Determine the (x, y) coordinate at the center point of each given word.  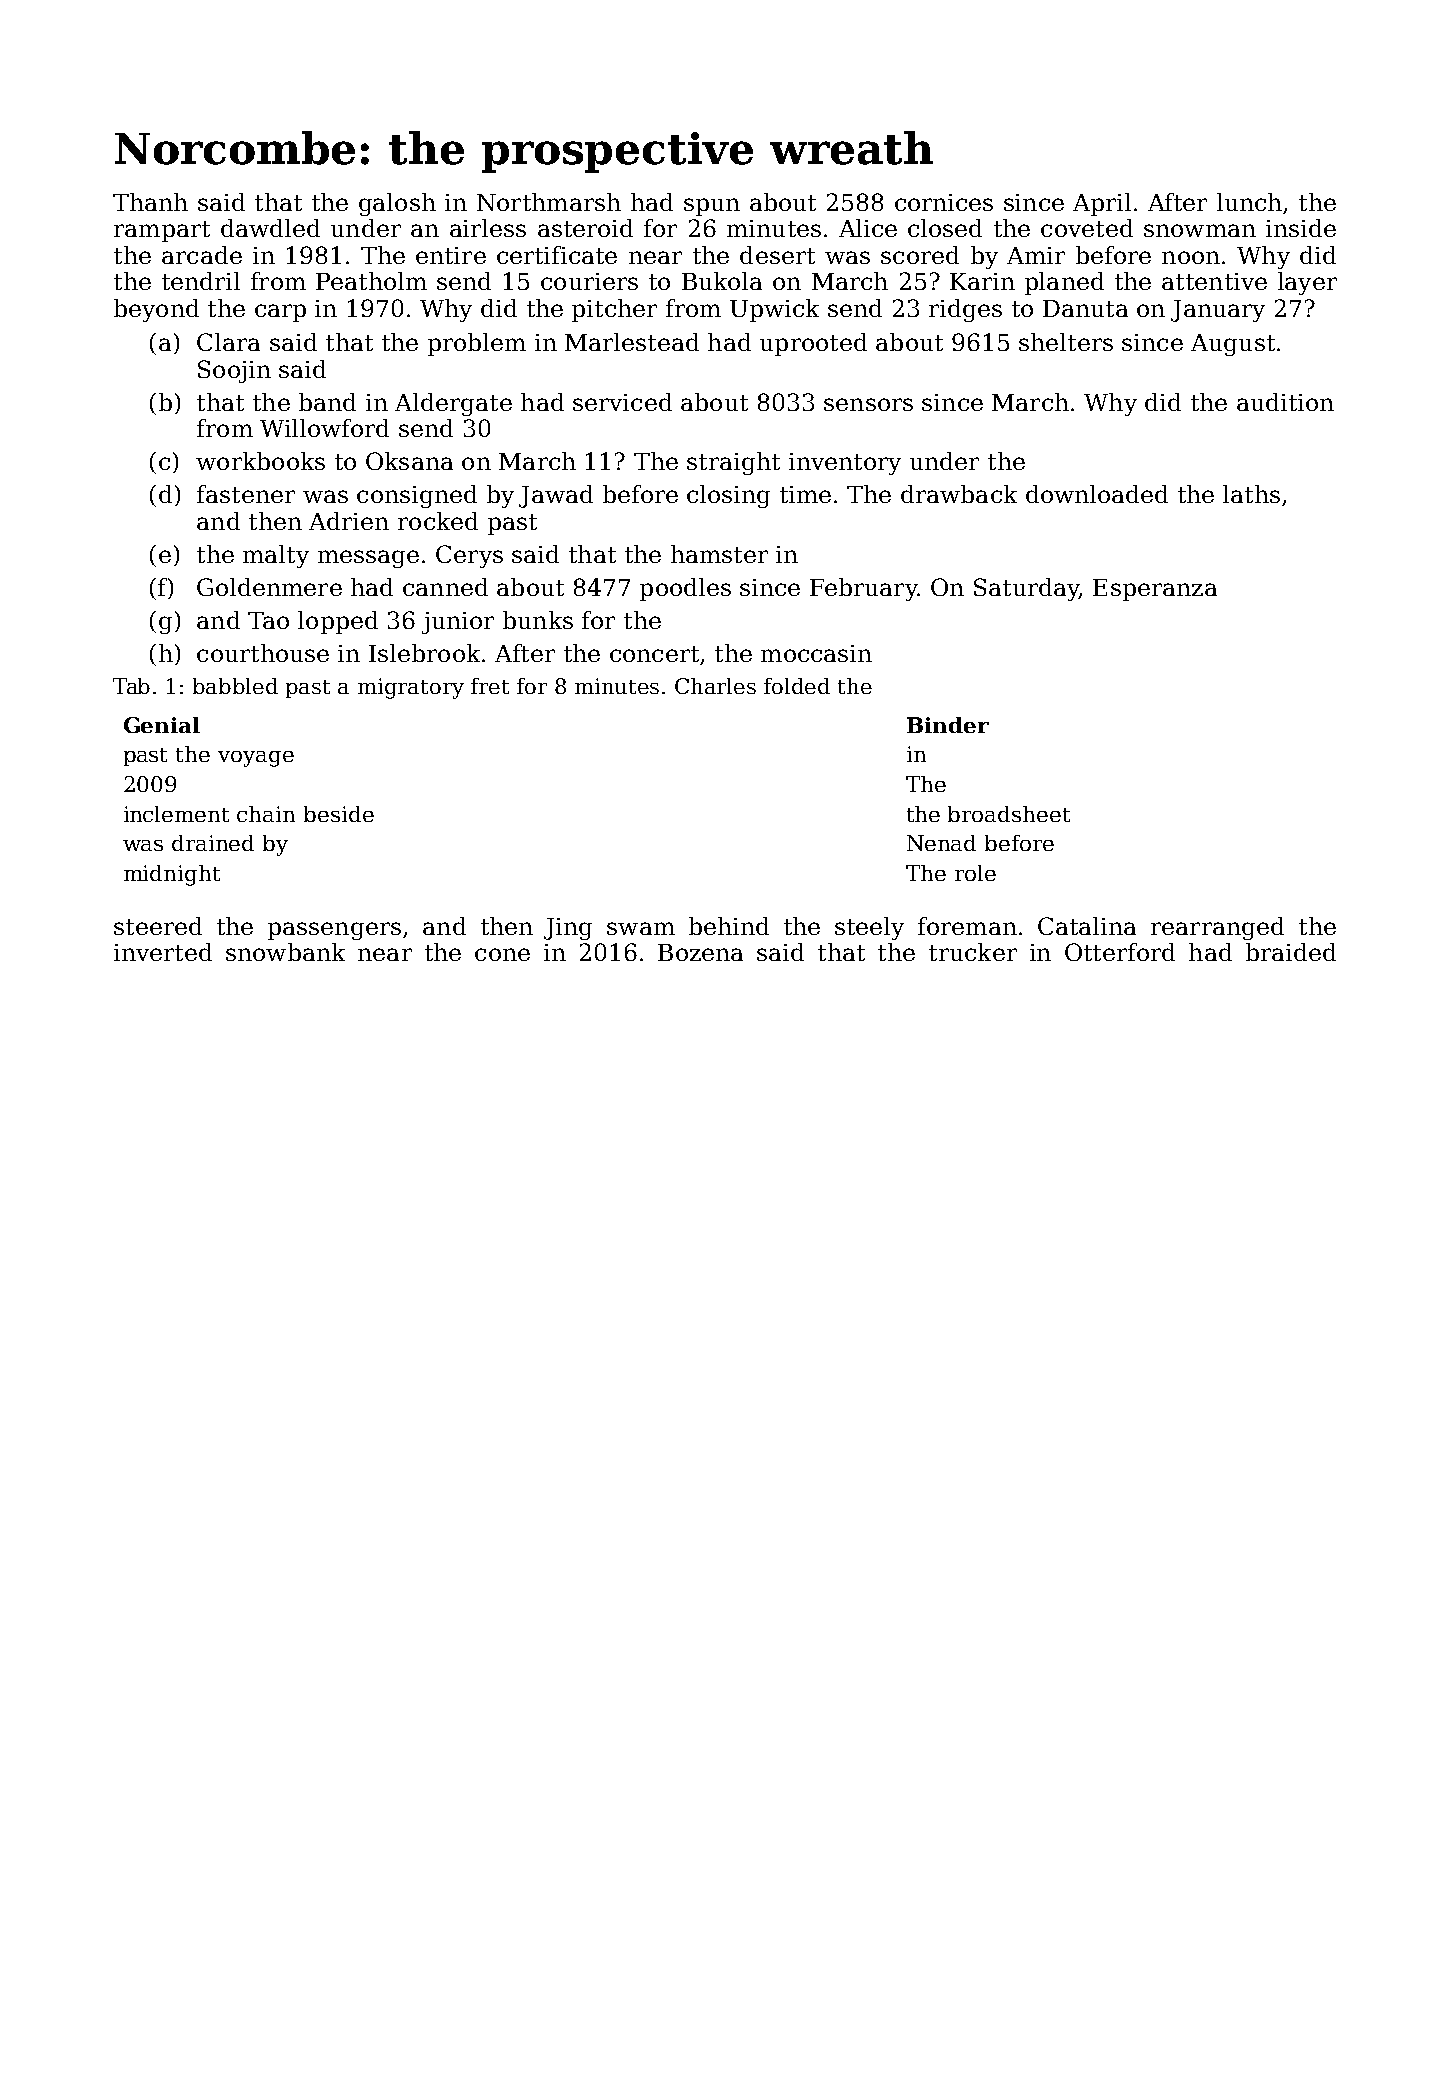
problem (477, 344)
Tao (268, 620)
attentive (1214, 281)
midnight (172, 875)
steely (869, 928)
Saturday (1026, 589)
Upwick (774, 310)
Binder (948, 725)
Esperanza (1155, 590)
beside (339, 814)
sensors (868, 404)
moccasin (816, 653)
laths (1251, 494)
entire (451, 255)
